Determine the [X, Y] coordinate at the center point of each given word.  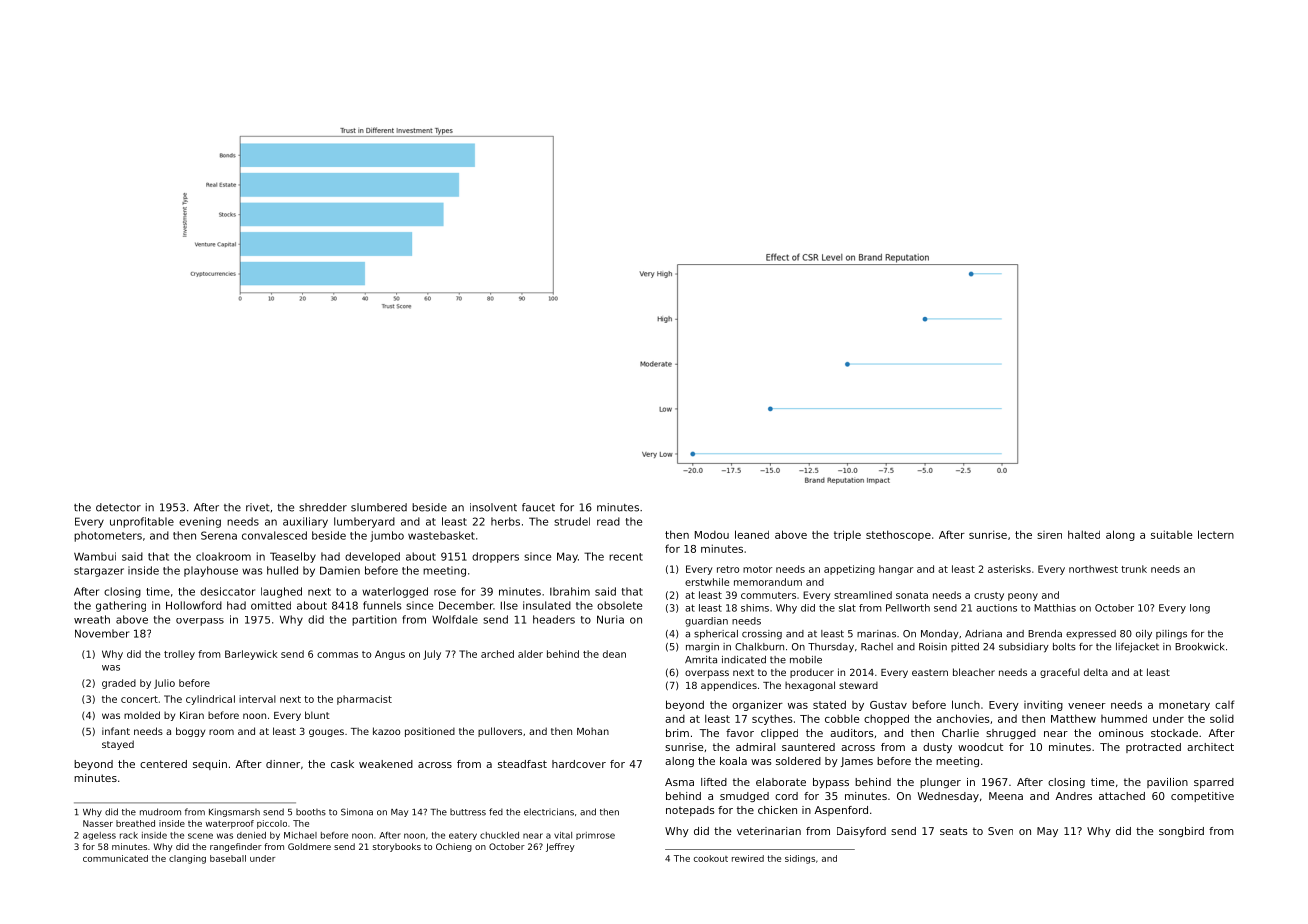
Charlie [960, 733]
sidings [800, 859]
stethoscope [898, 535]
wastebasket [441, 535]
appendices [729, 686]
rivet [258, 507]
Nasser [98, 823]
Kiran [192, 715]
